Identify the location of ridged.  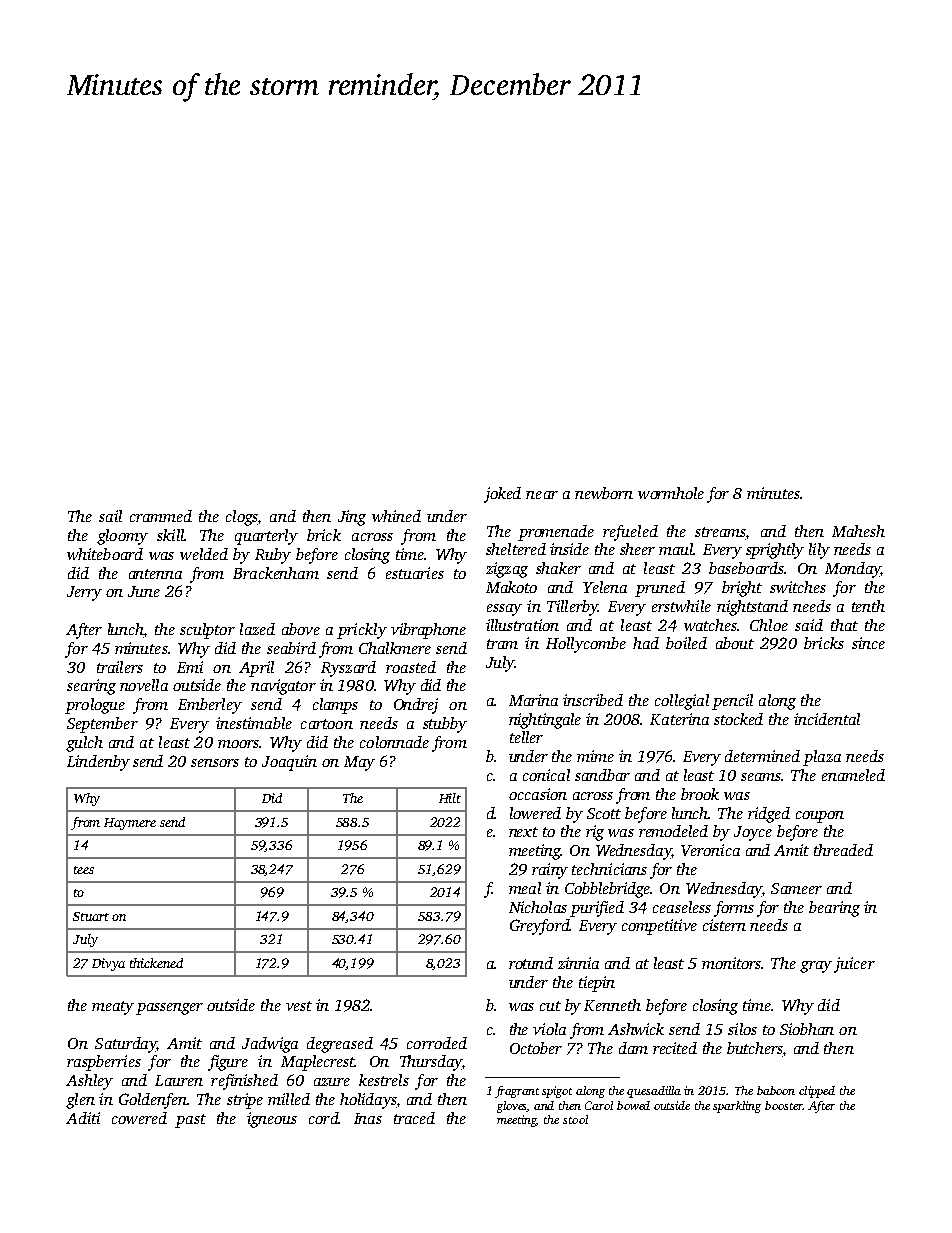
(769, 815).
